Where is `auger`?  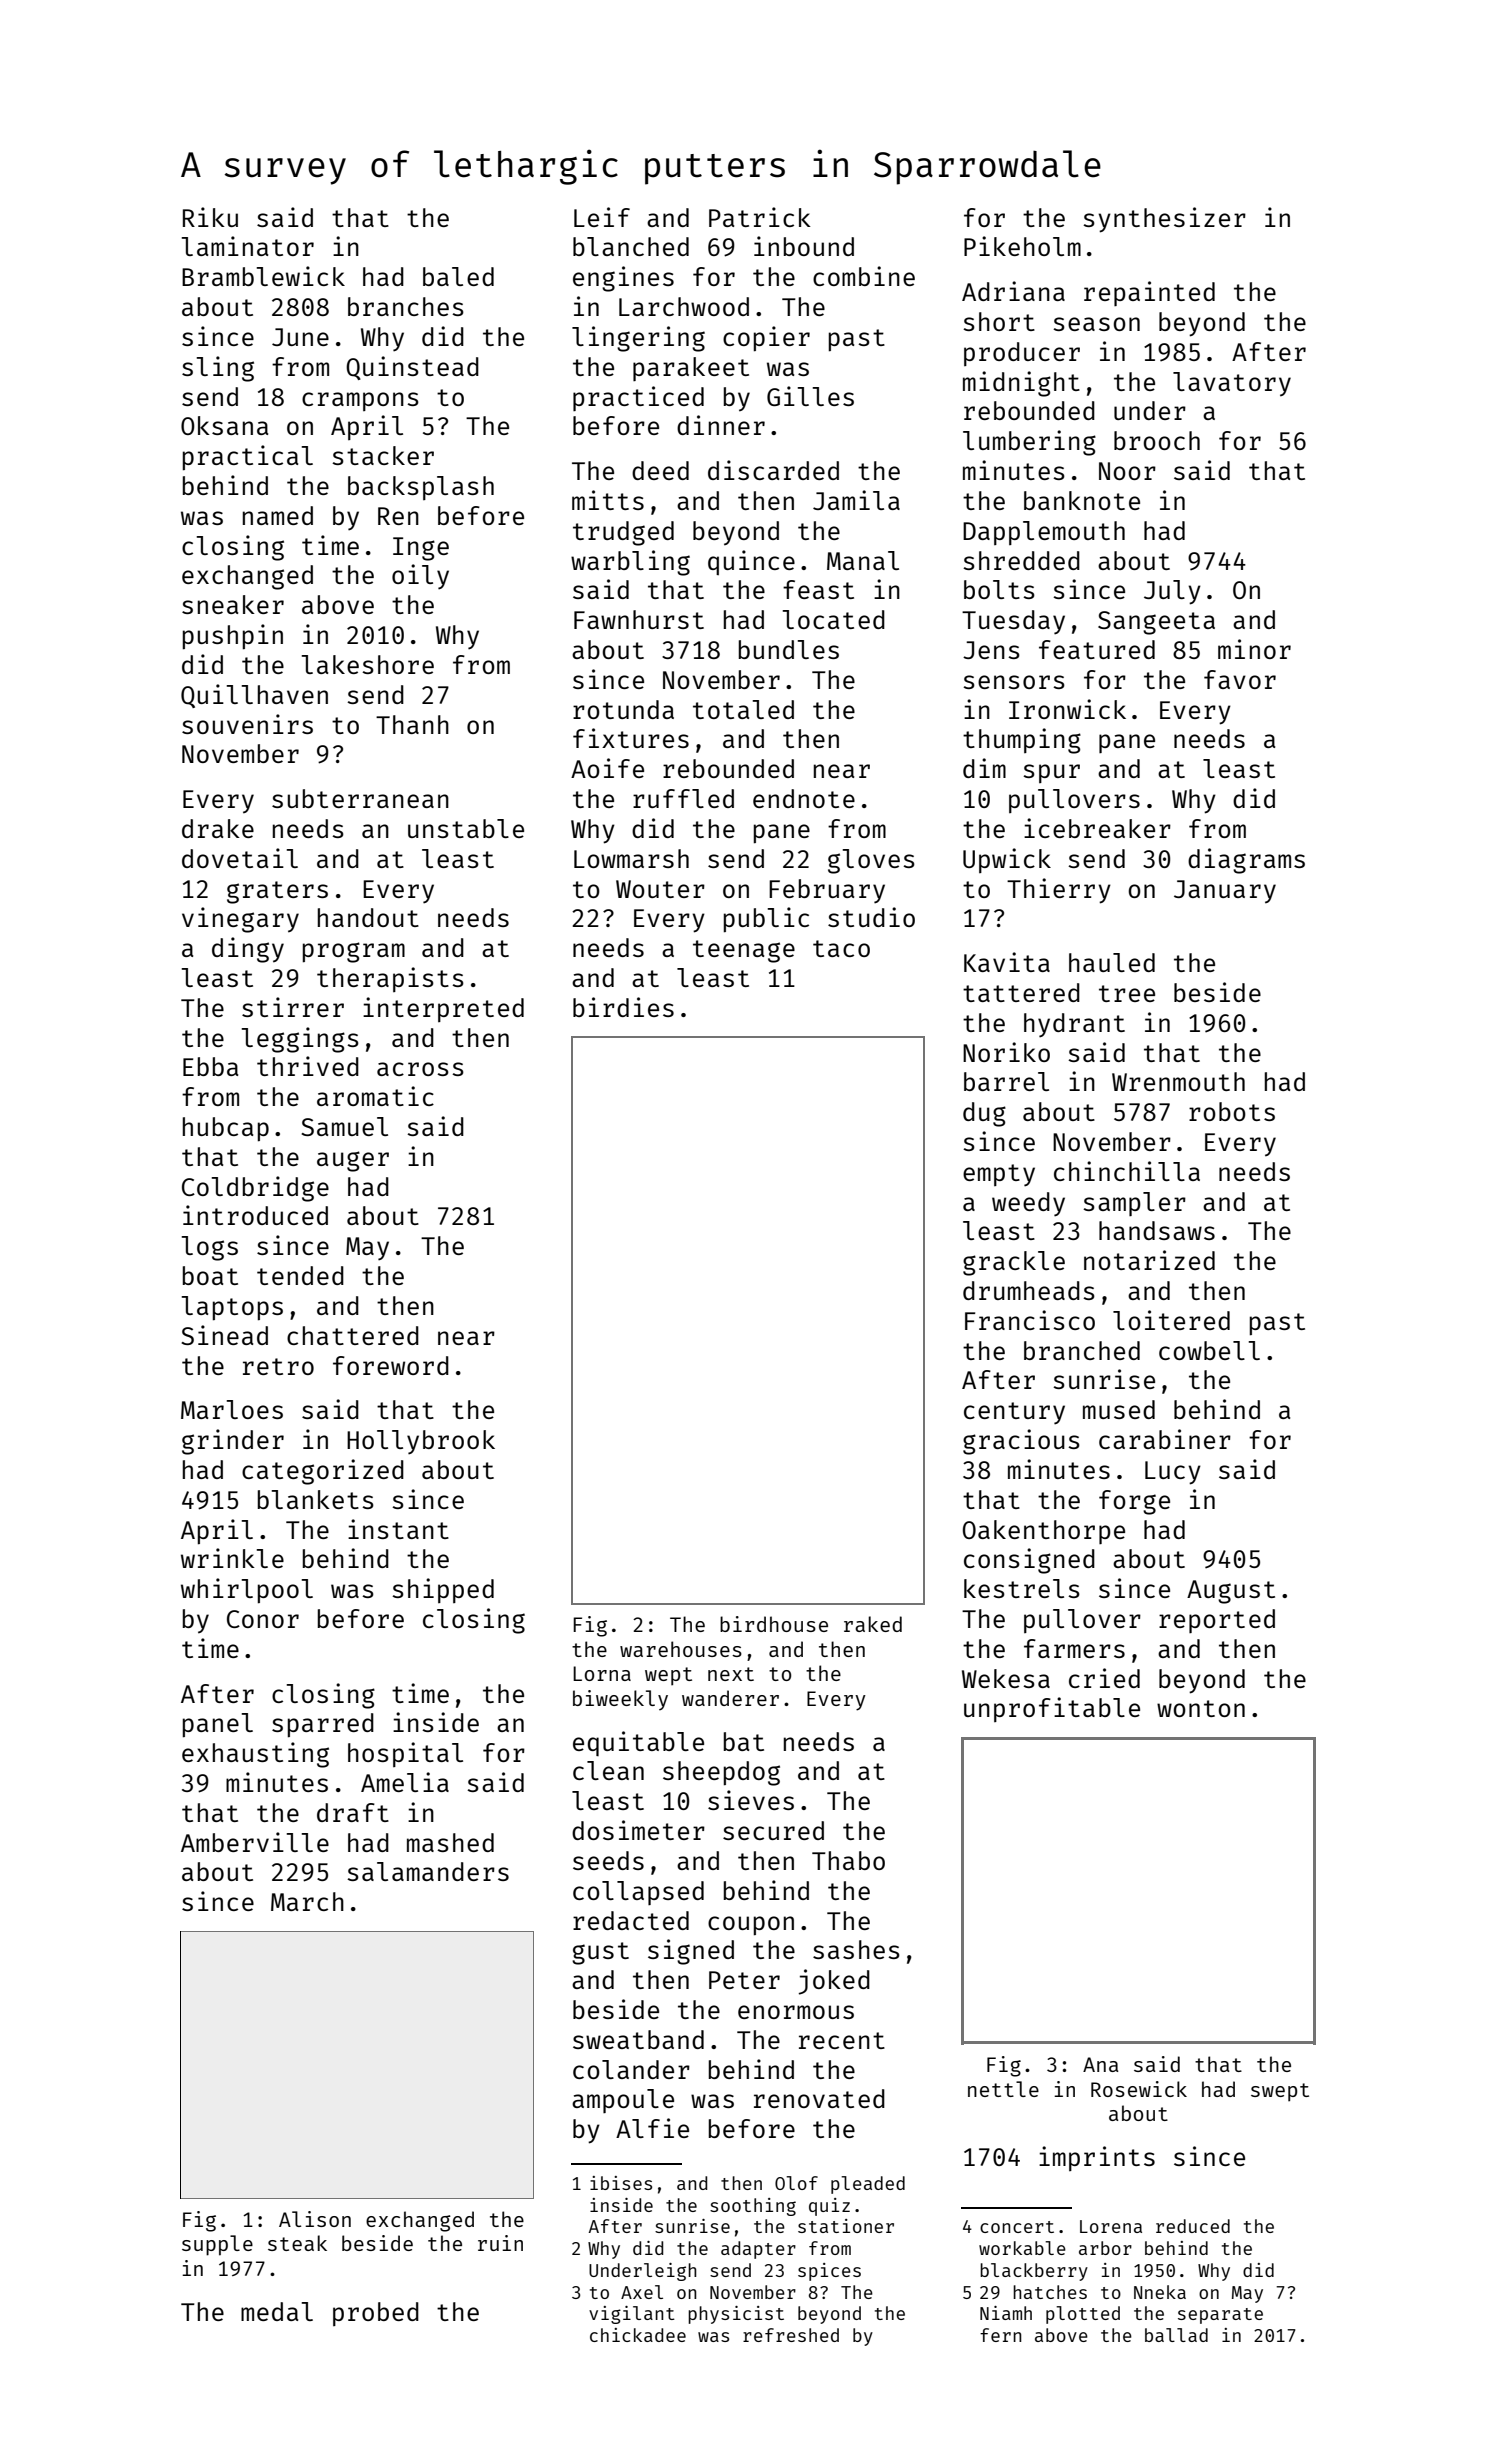 auger is located at coordinates (353, 1161).
